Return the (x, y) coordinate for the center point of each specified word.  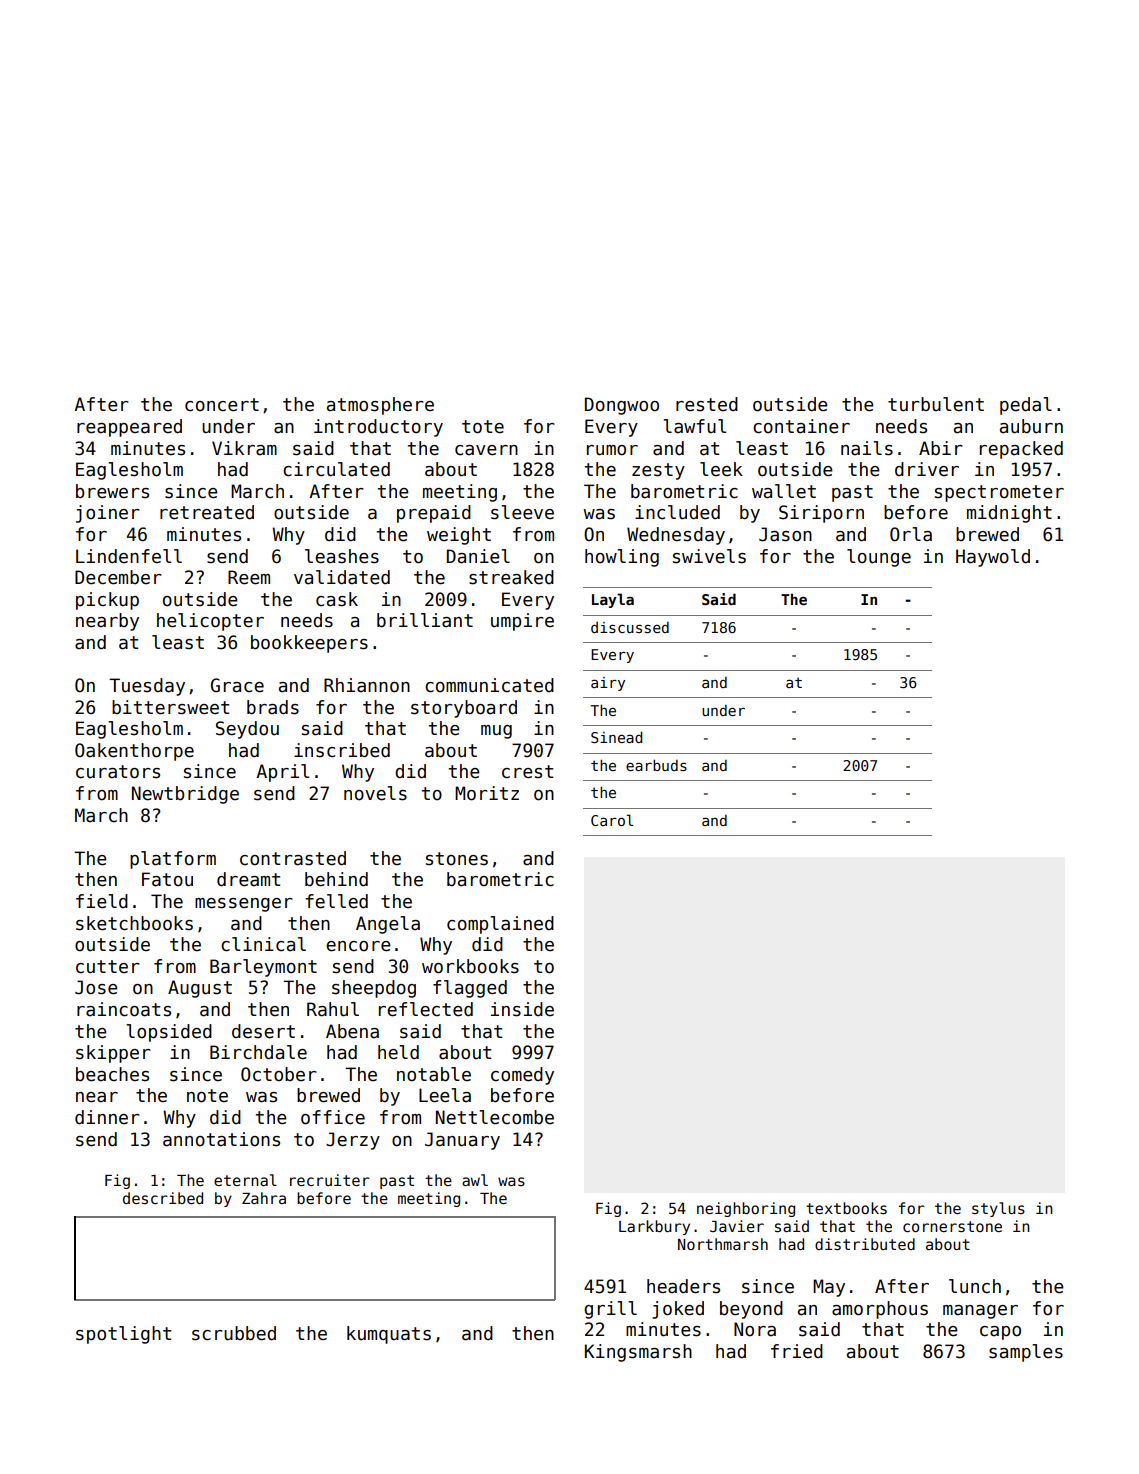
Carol (612, 820)
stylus (998, 1209)
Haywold (993, 558)
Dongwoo (622, 406)
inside (522, 1009)
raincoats (124, 1009)
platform (173, 860)
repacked (1021, 450)
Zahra (264, 1198)
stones (457, 859)
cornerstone (952, 1226)
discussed (630, 627)
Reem (249, 577)
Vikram (244, 448)
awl (475, 1180)
